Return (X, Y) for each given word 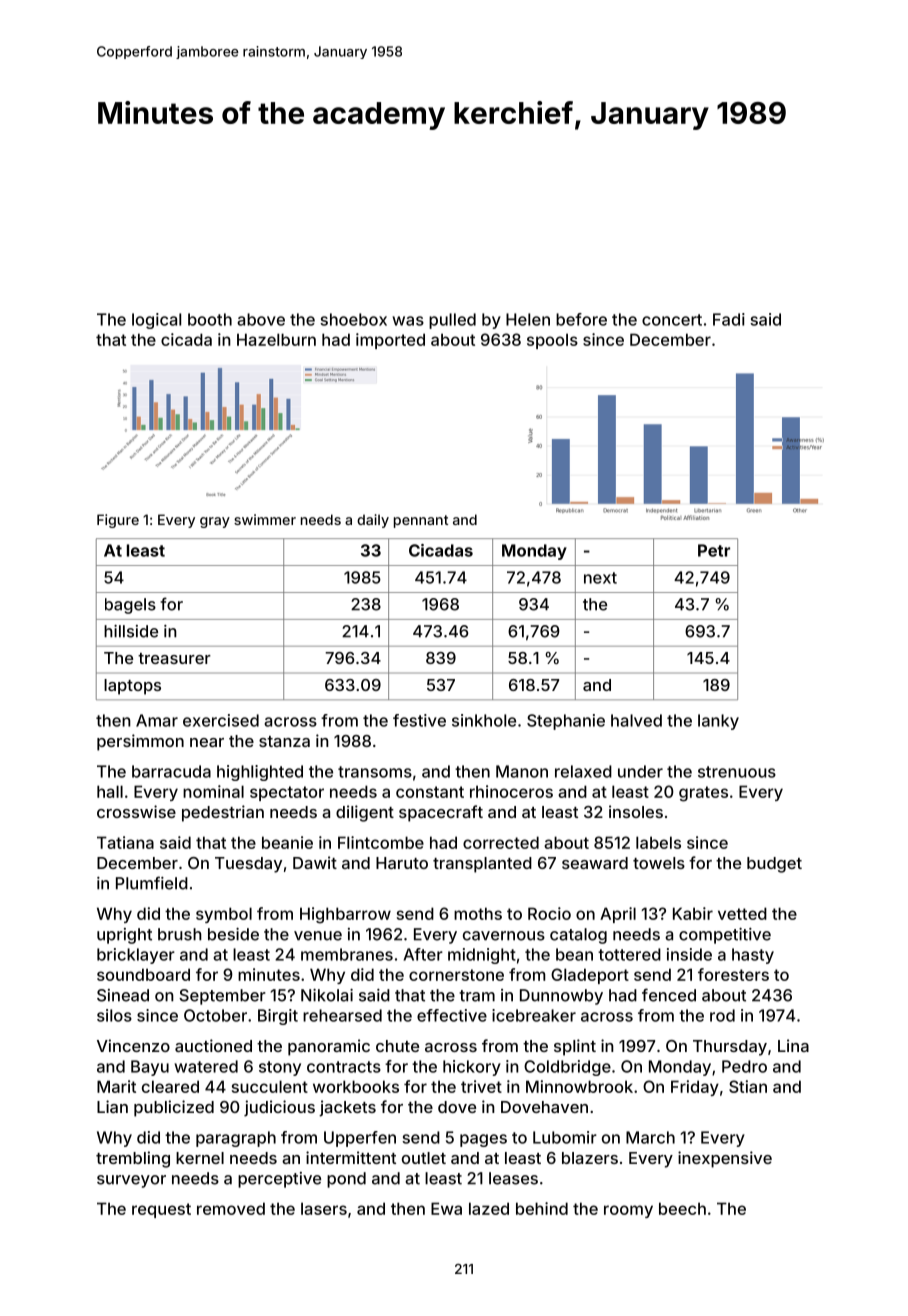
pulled (452, 321)
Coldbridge (567, 1068)
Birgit (278, 1017)
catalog (578, 936)
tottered (629, 954)
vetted (742, 913)
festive (419, 720)
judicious (279, 1108)
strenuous (737, 772)
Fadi (729, 319)
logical (156, 321)
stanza (284, 741)
